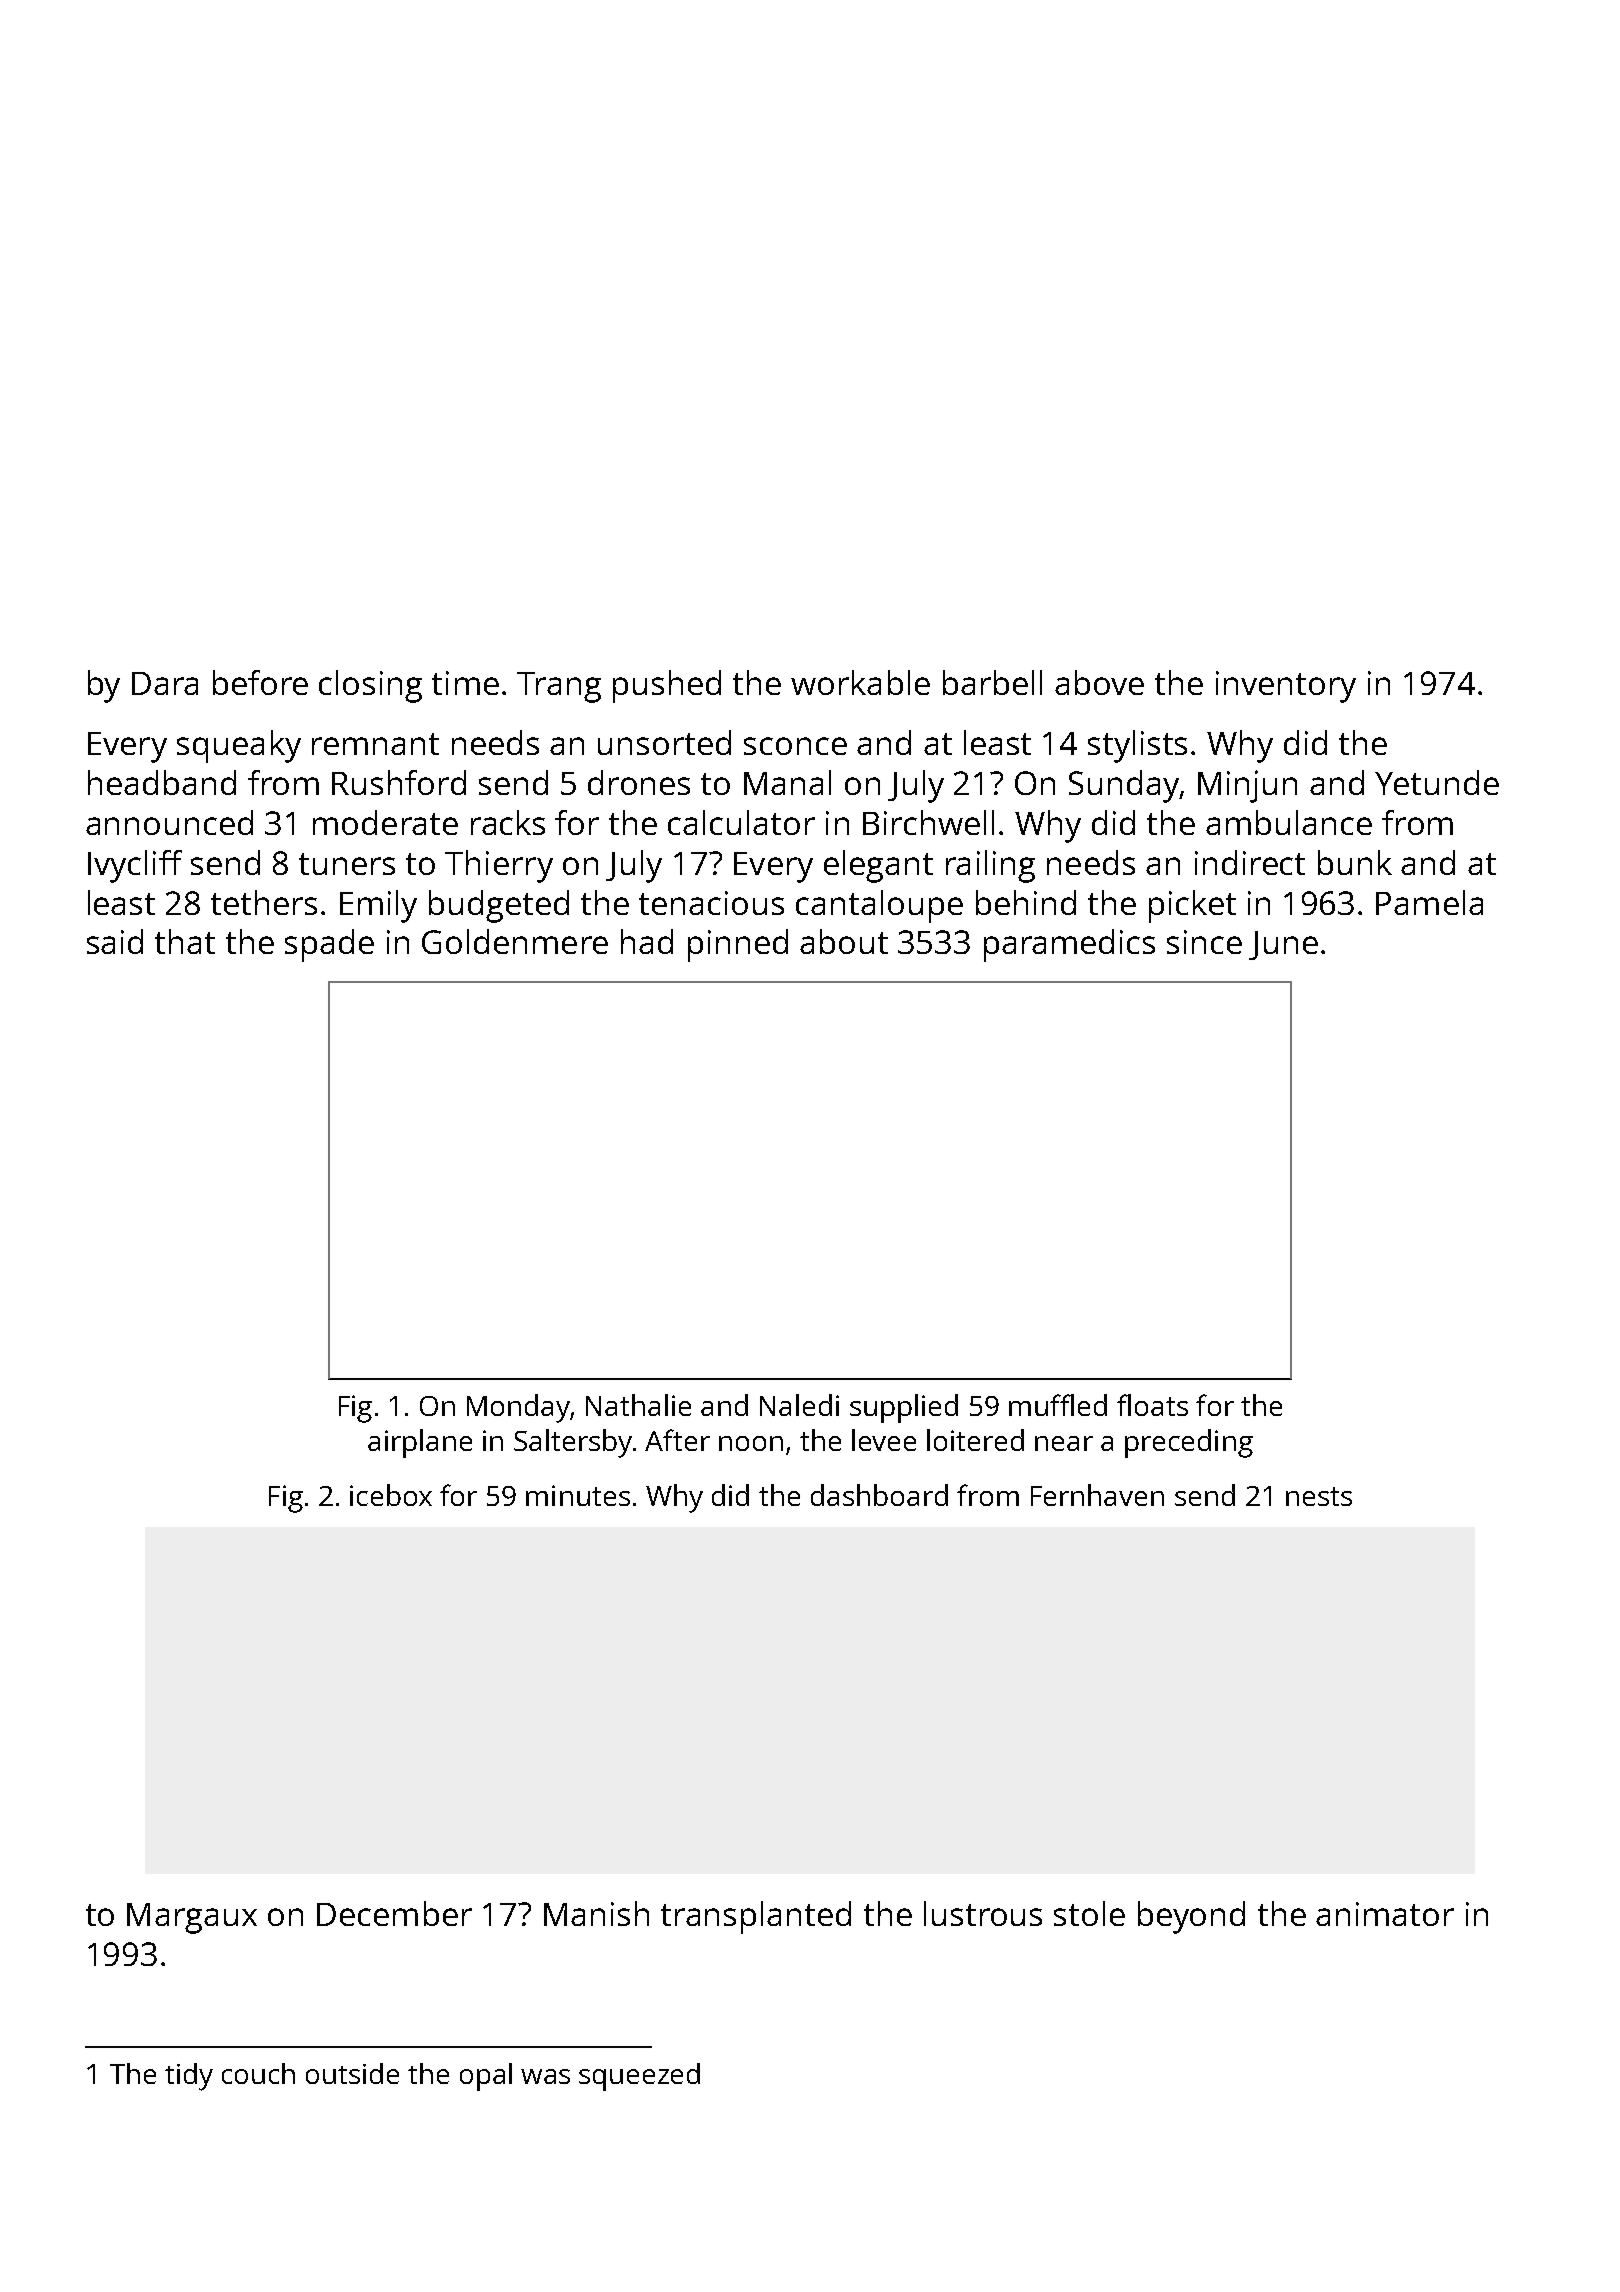 Image resolution: width=1620 pixels, height=2292 pixels. I want to click on nests, so click(1319, 1496).
